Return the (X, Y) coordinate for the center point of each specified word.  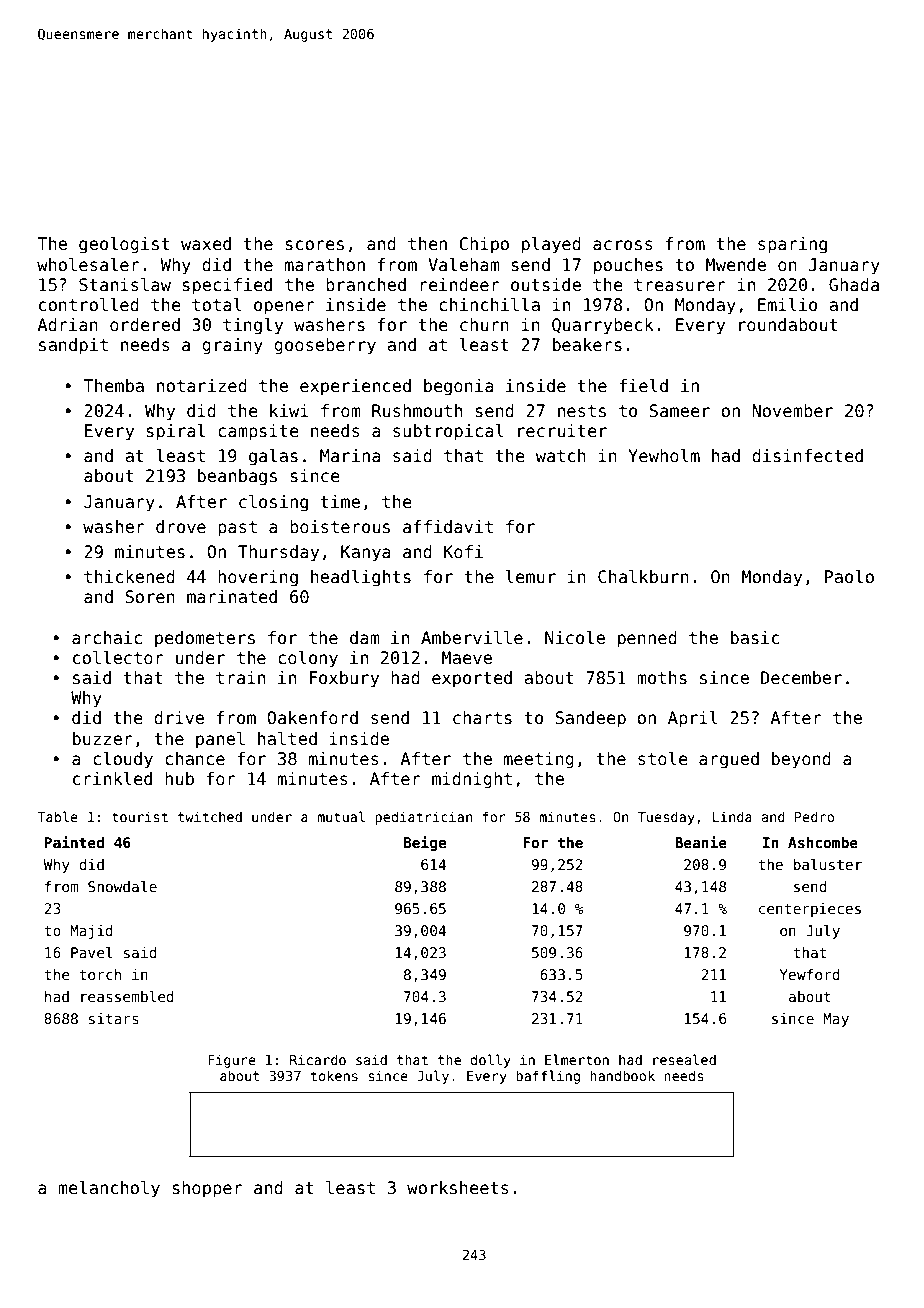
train (240, 678)
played (551, 245)
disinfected (807, 456)
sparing (792, 245)
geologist (124, 245)
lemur (531, 577)
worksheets (458, 1188)
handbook (622, 1075)
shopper (207, 1189)
